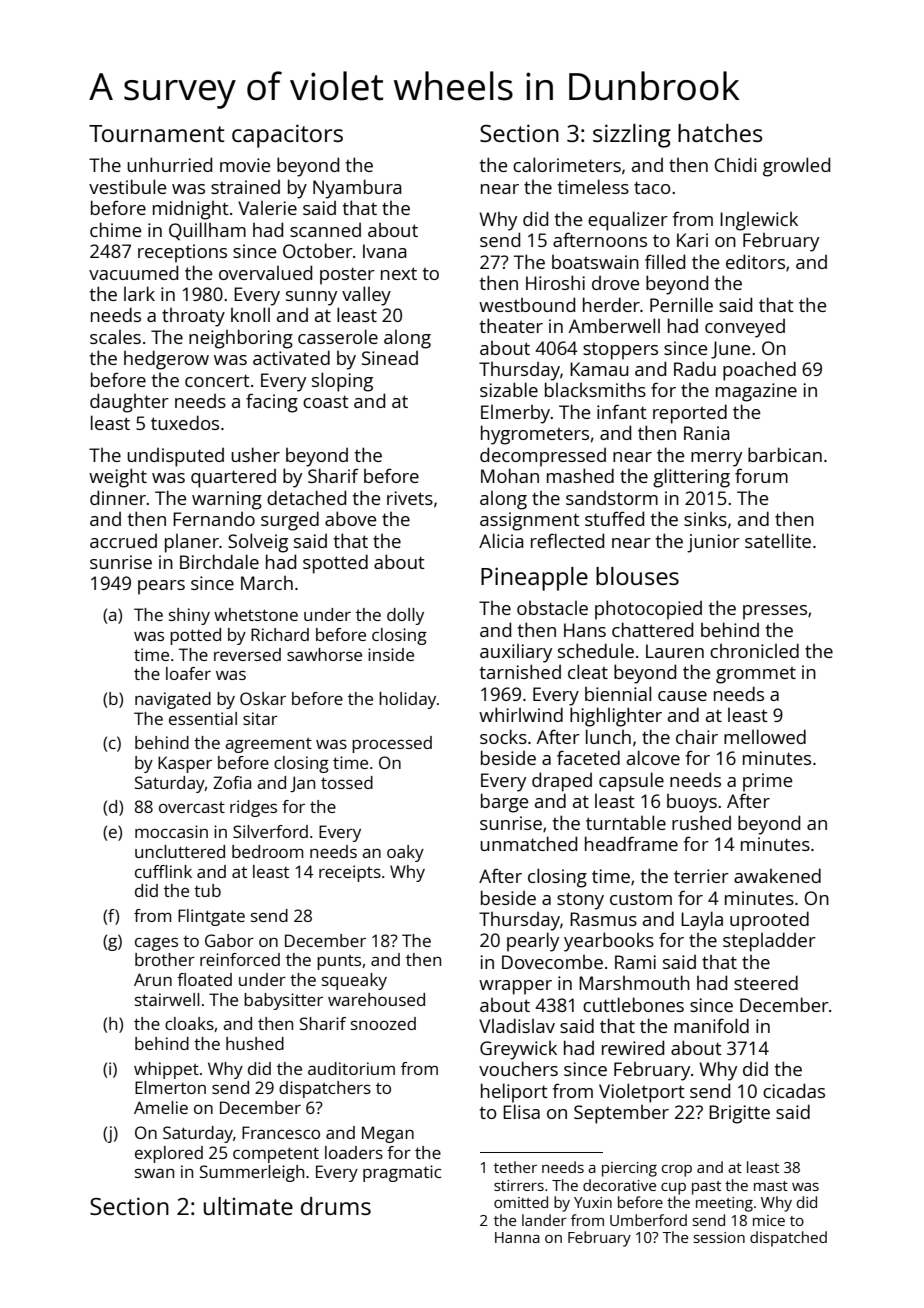 The width and height of the document is (924, 1308). Describe the element at coordinates (788, 1239) in the document. I see `dispatched` at that location.
